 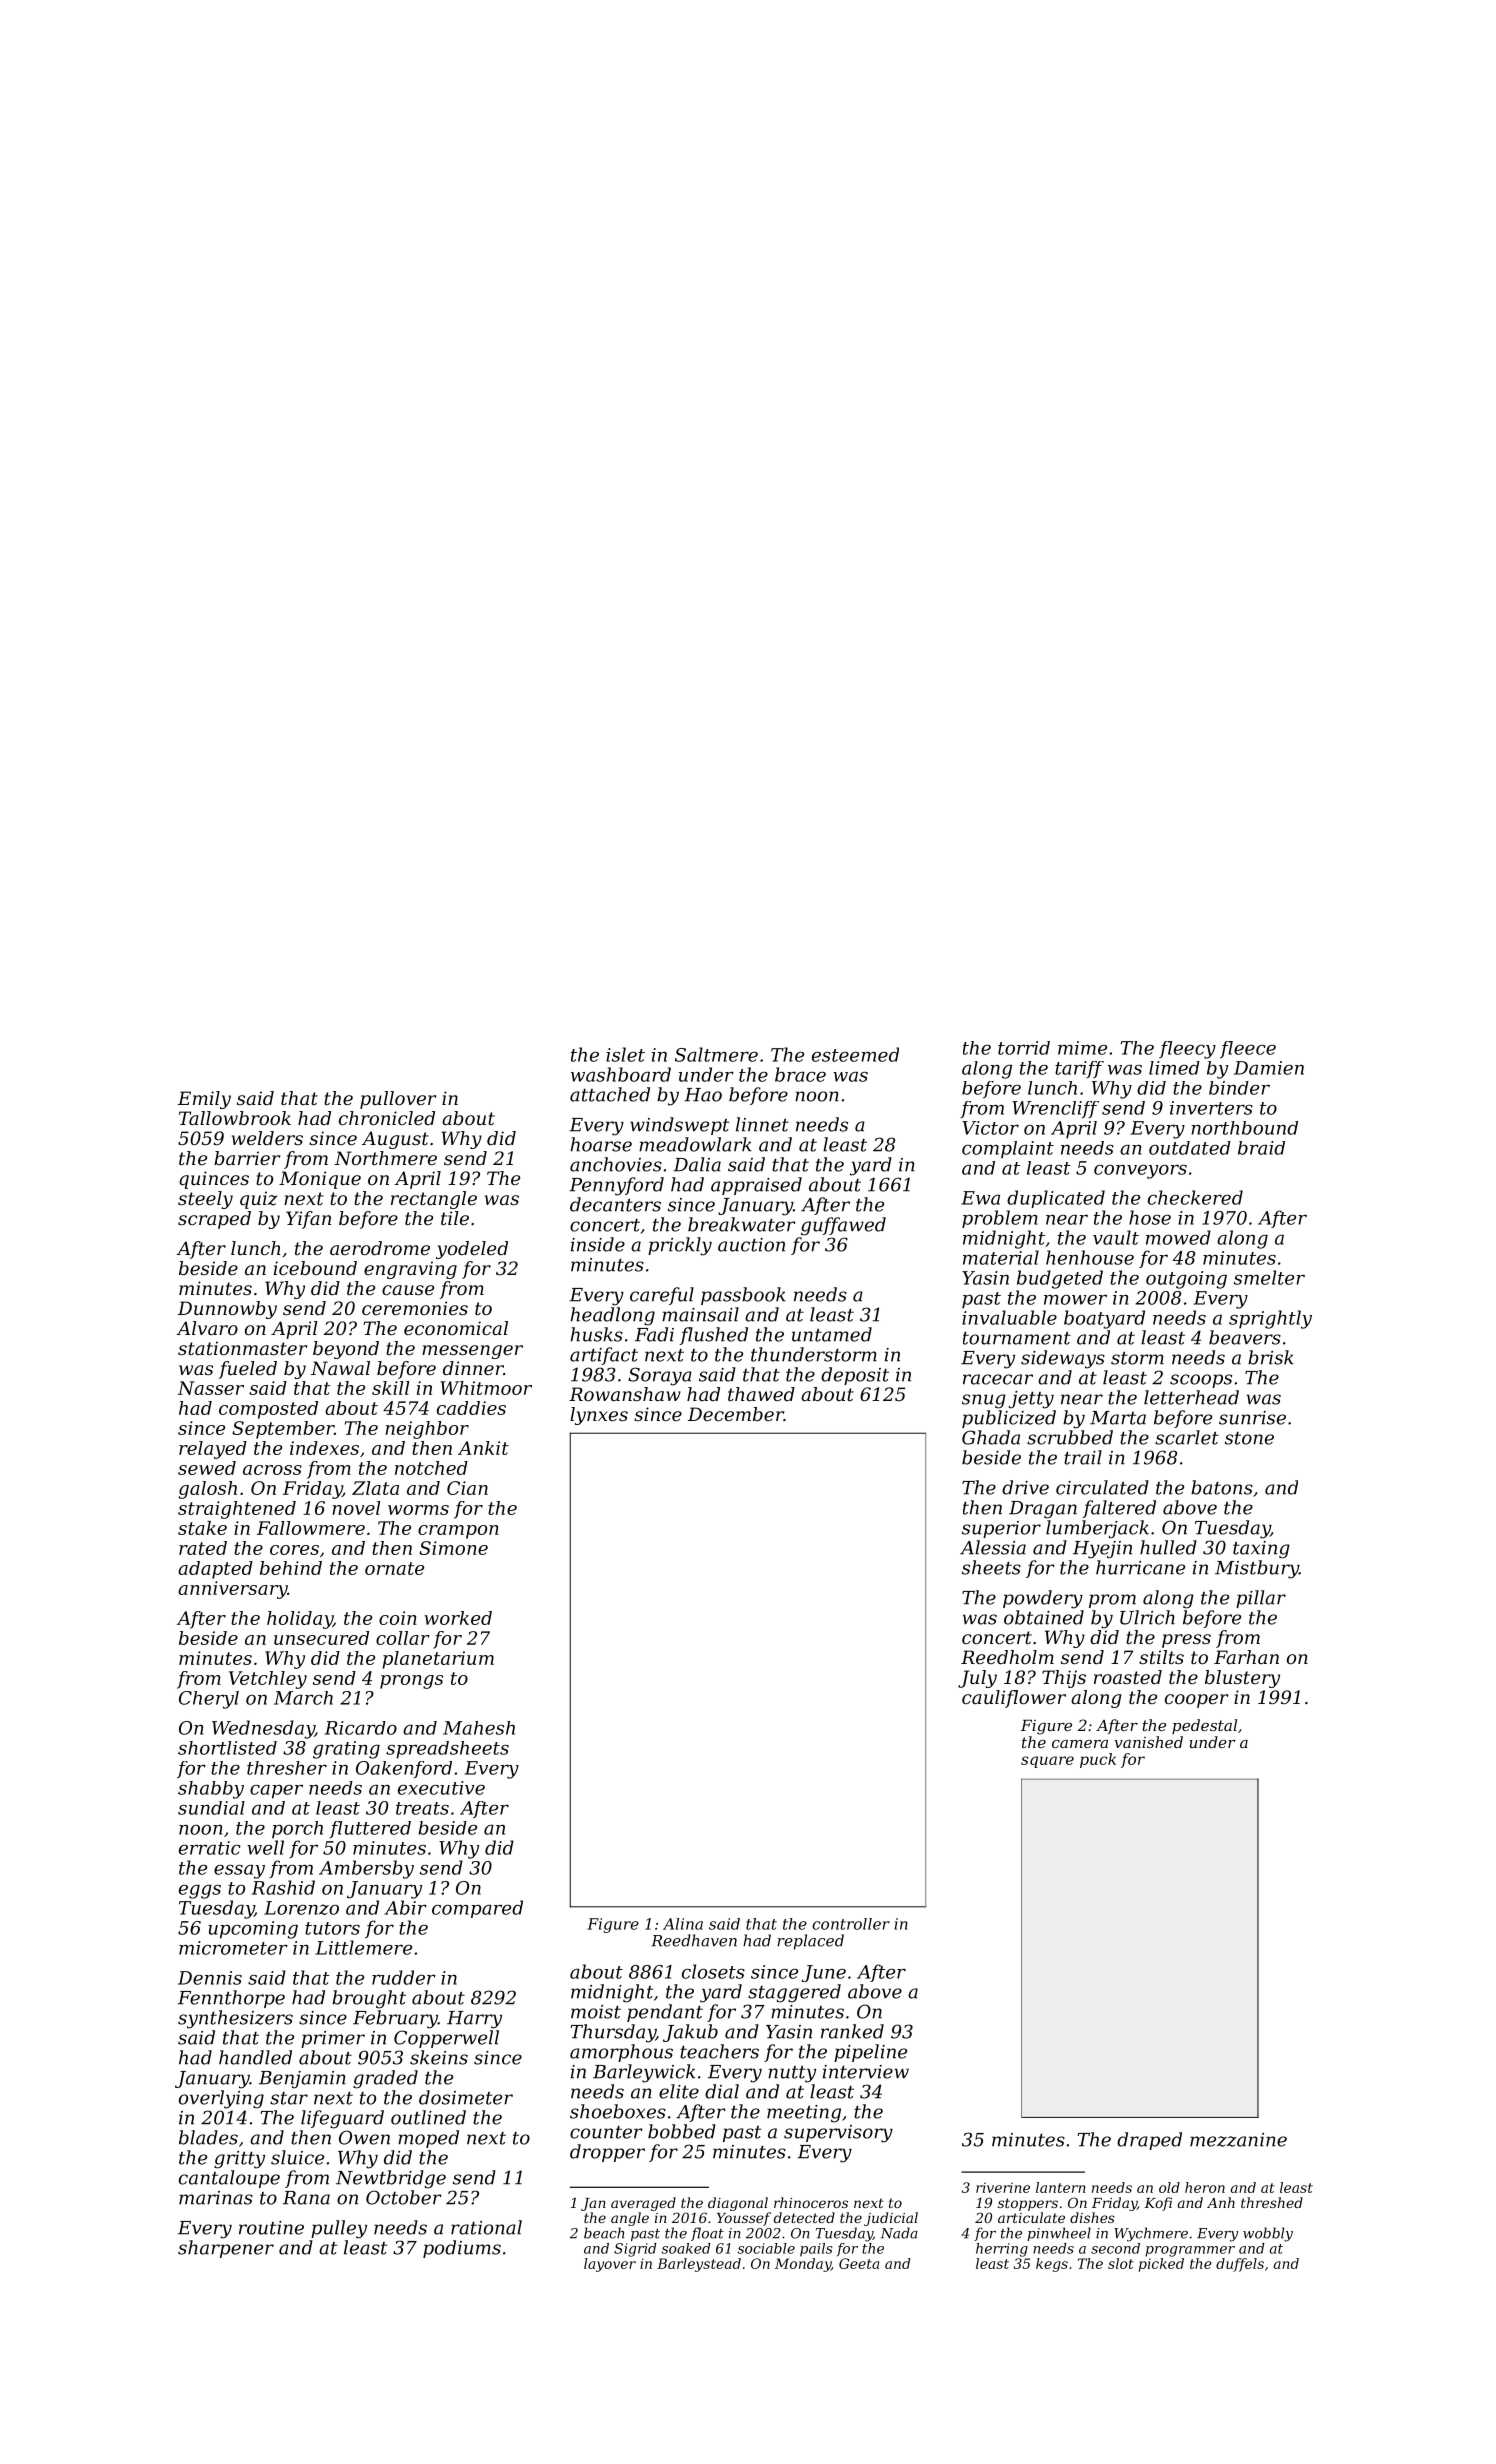 I want to click on threshed, so click(x=1272, y=2202).
